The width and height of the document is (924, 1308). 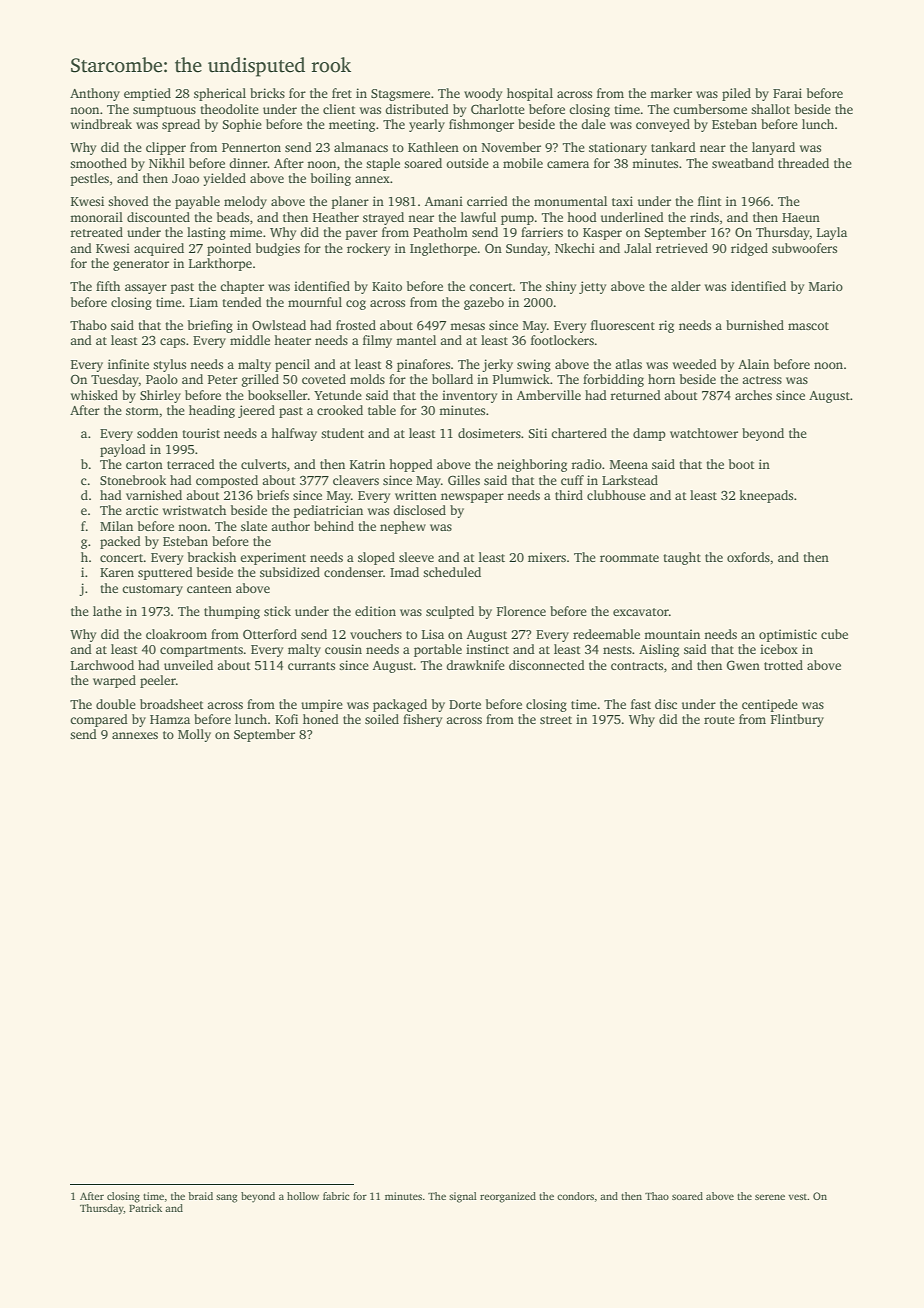 What do you see at coordinates (770, 109) in the document?
I see `shallot` at bounding box center [770, 109].
